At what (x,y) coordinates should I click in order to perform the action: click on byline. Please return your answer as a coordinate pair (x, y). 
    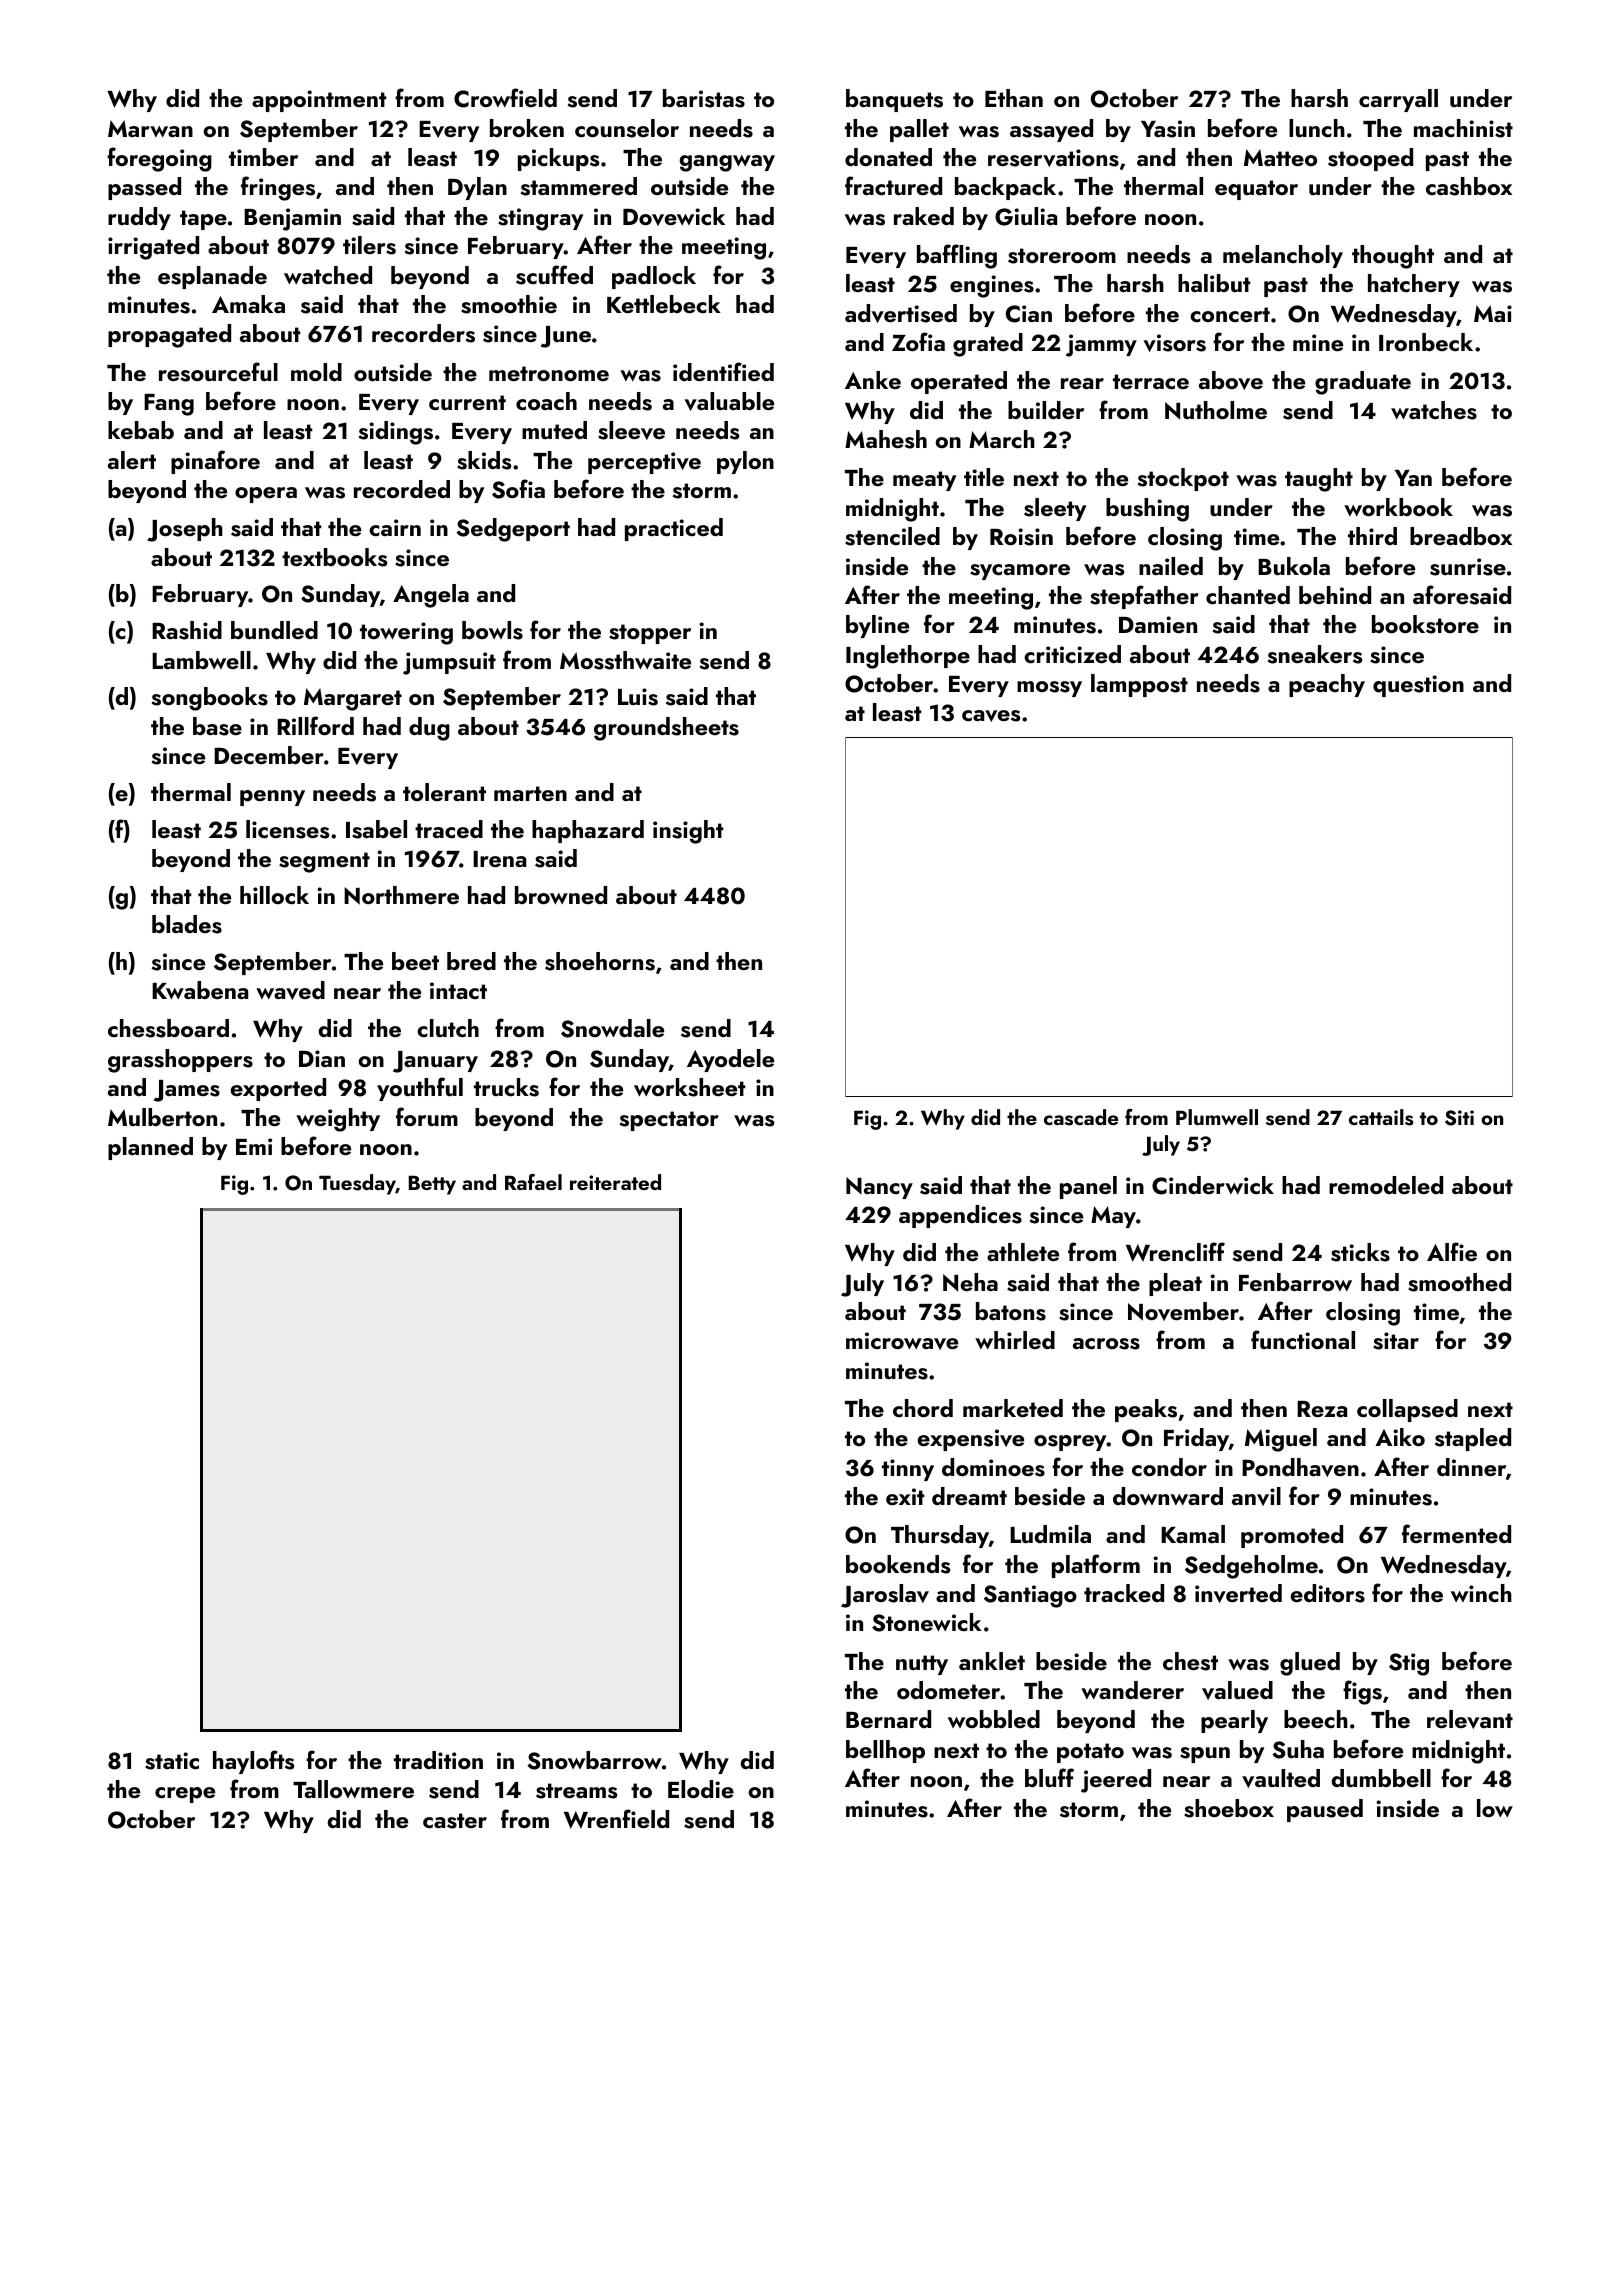
    Looking at the image, I should click on (877, 626).
